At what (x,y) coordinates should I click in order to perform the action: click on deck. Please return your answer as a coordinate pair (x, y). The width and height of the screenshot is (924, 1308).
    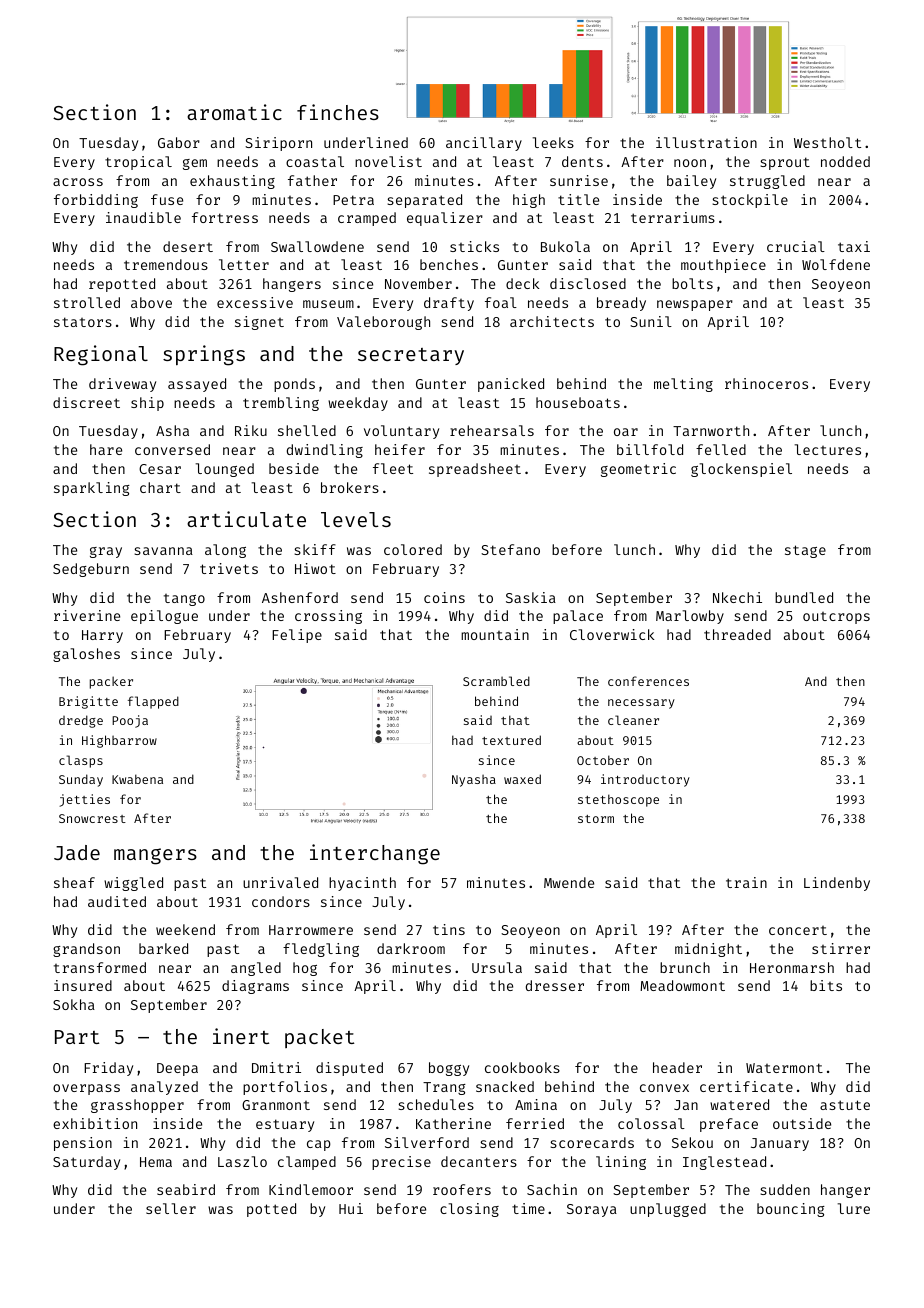
    Looking at the image, I should click on (522, 283).
